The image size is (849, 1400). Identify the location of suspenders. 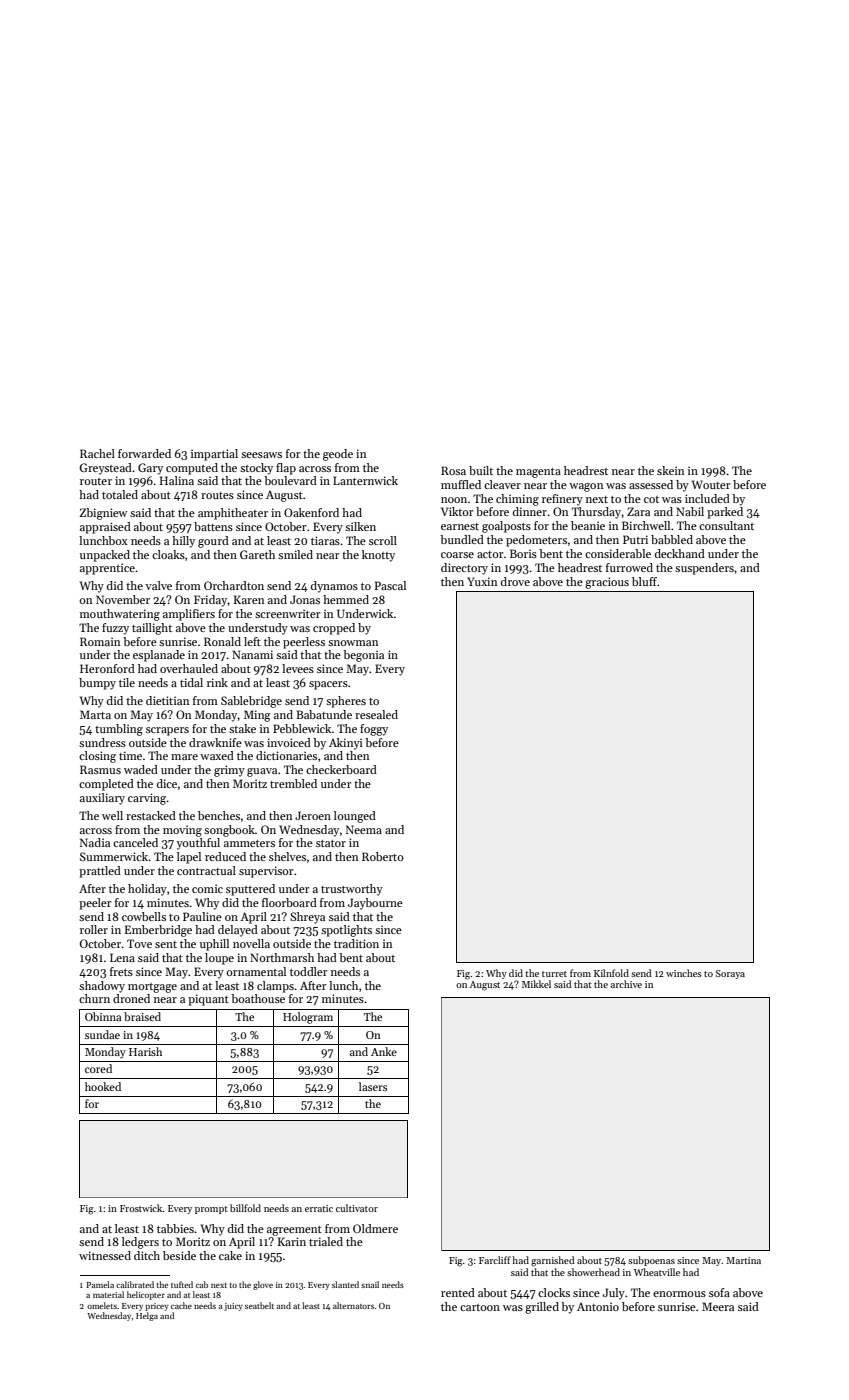
(704, 569).
